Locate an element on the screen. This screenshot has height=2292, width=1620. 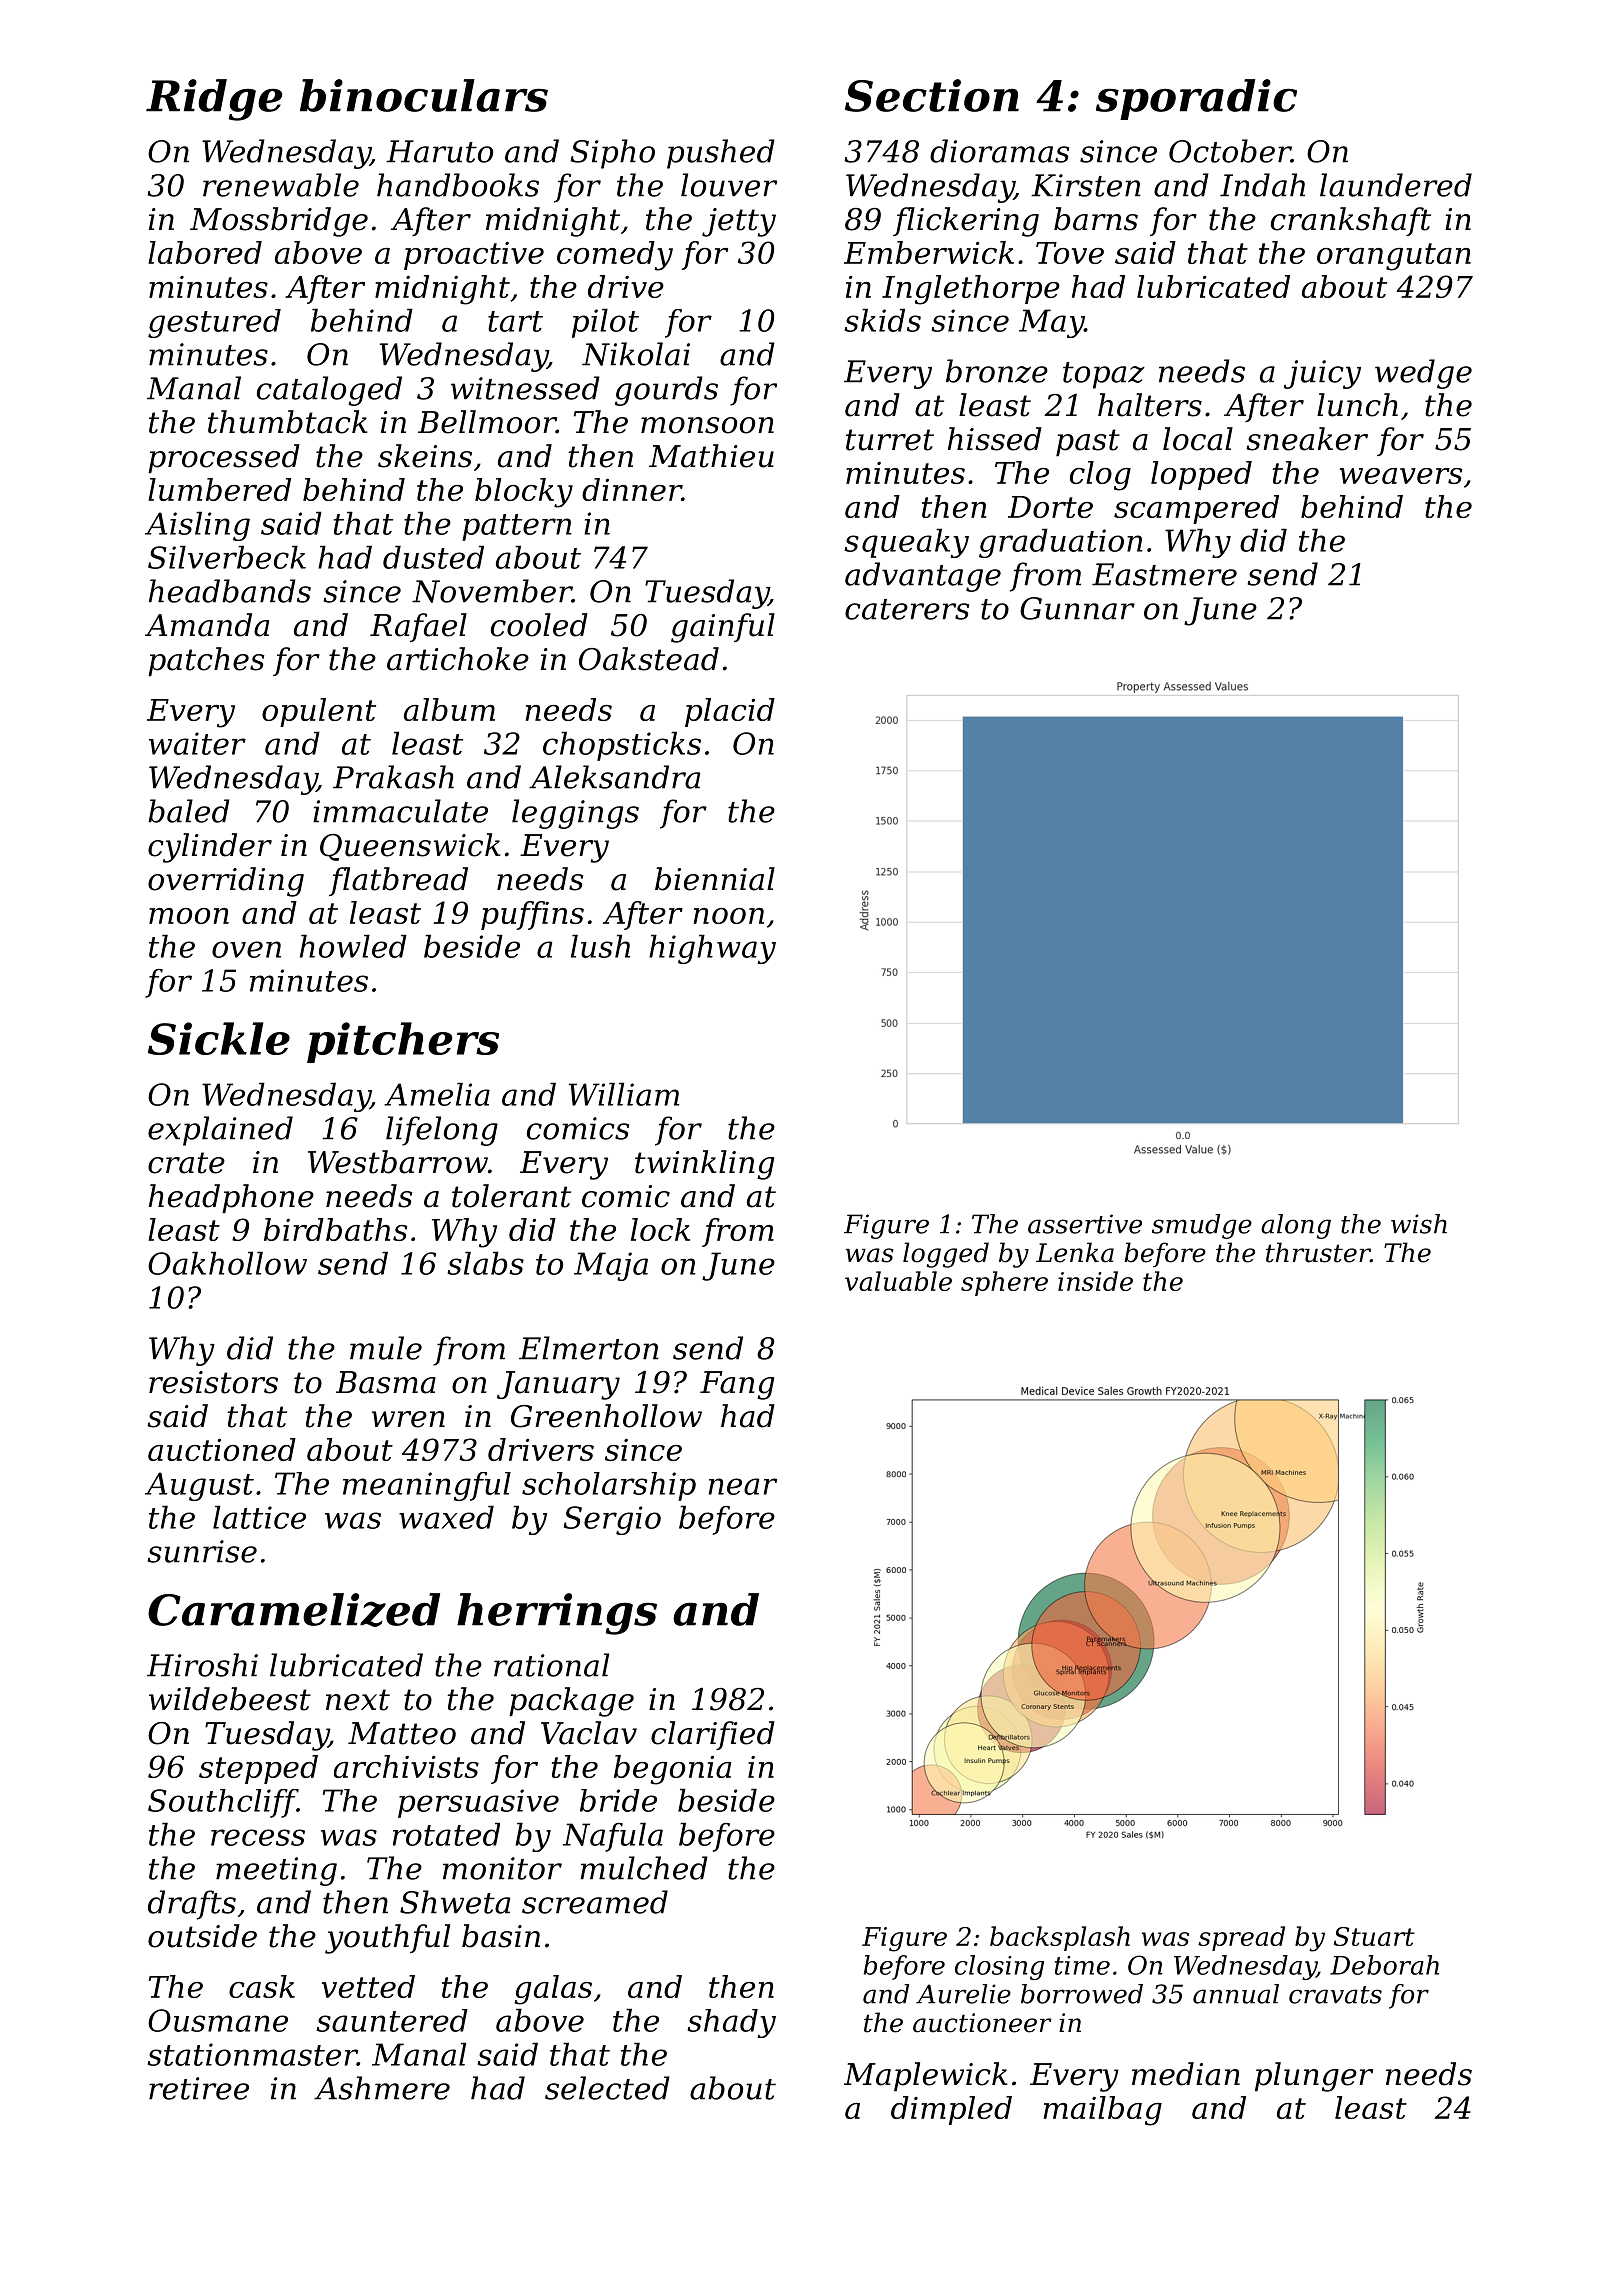
auctioned is located at coordinates (222, 1449).
